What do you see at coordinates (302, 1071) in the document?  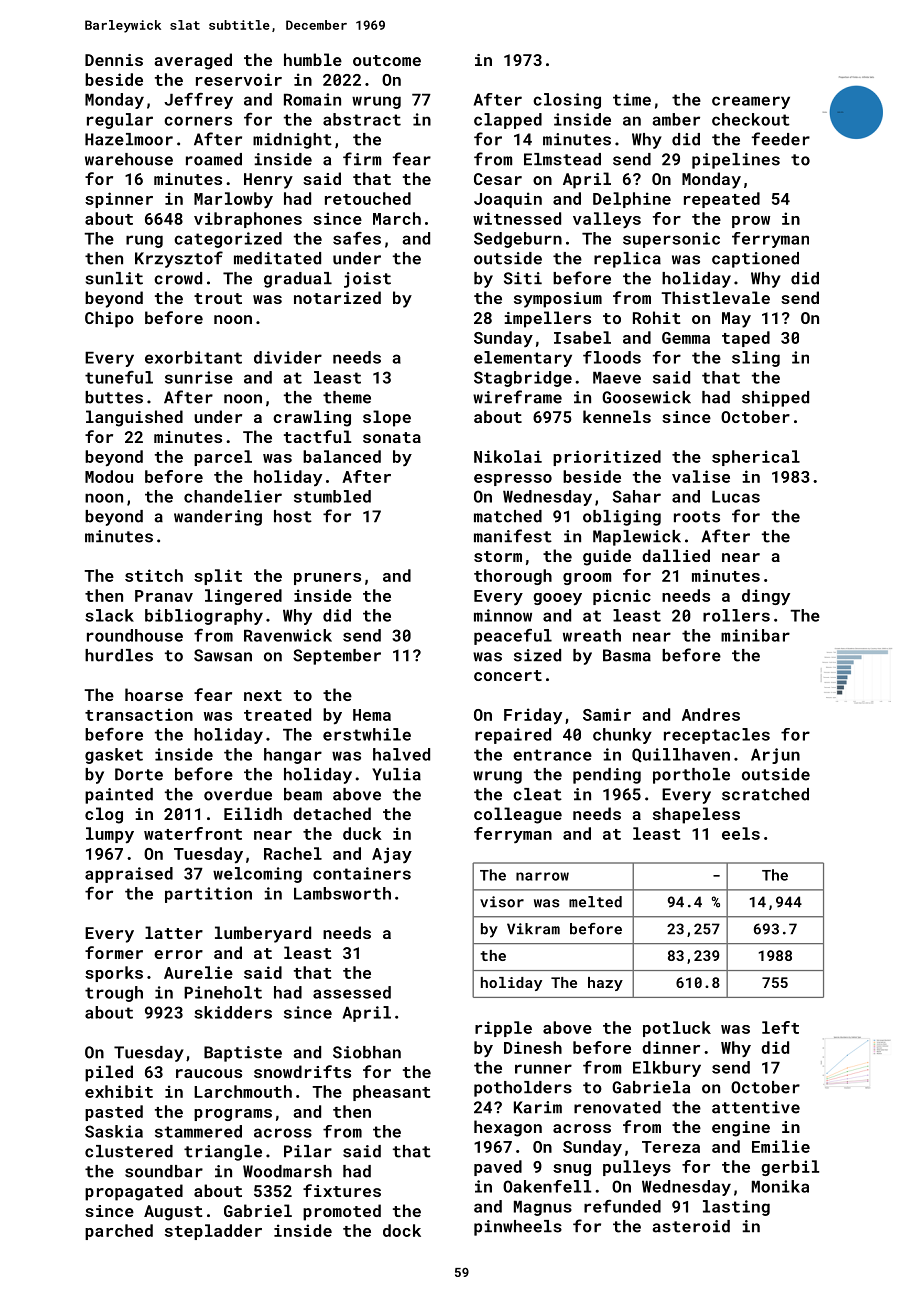 I see `snowdrifts` at bounding box center [302, 1071].
